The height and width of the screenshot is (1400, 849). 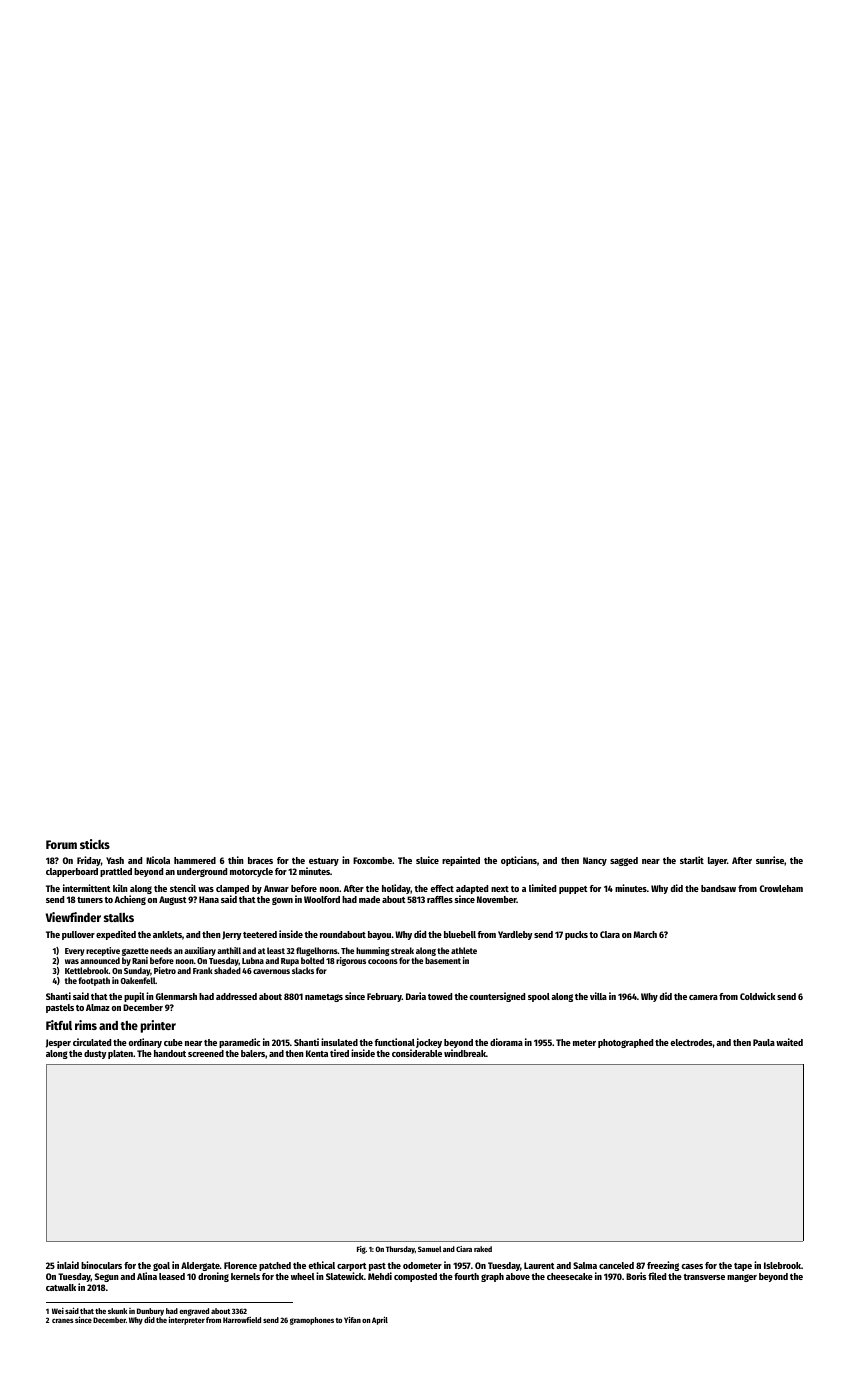 What do you see at coordinates (95, 844) in the screenshot?
I see `sticks` at bounding box center [95, 844].
